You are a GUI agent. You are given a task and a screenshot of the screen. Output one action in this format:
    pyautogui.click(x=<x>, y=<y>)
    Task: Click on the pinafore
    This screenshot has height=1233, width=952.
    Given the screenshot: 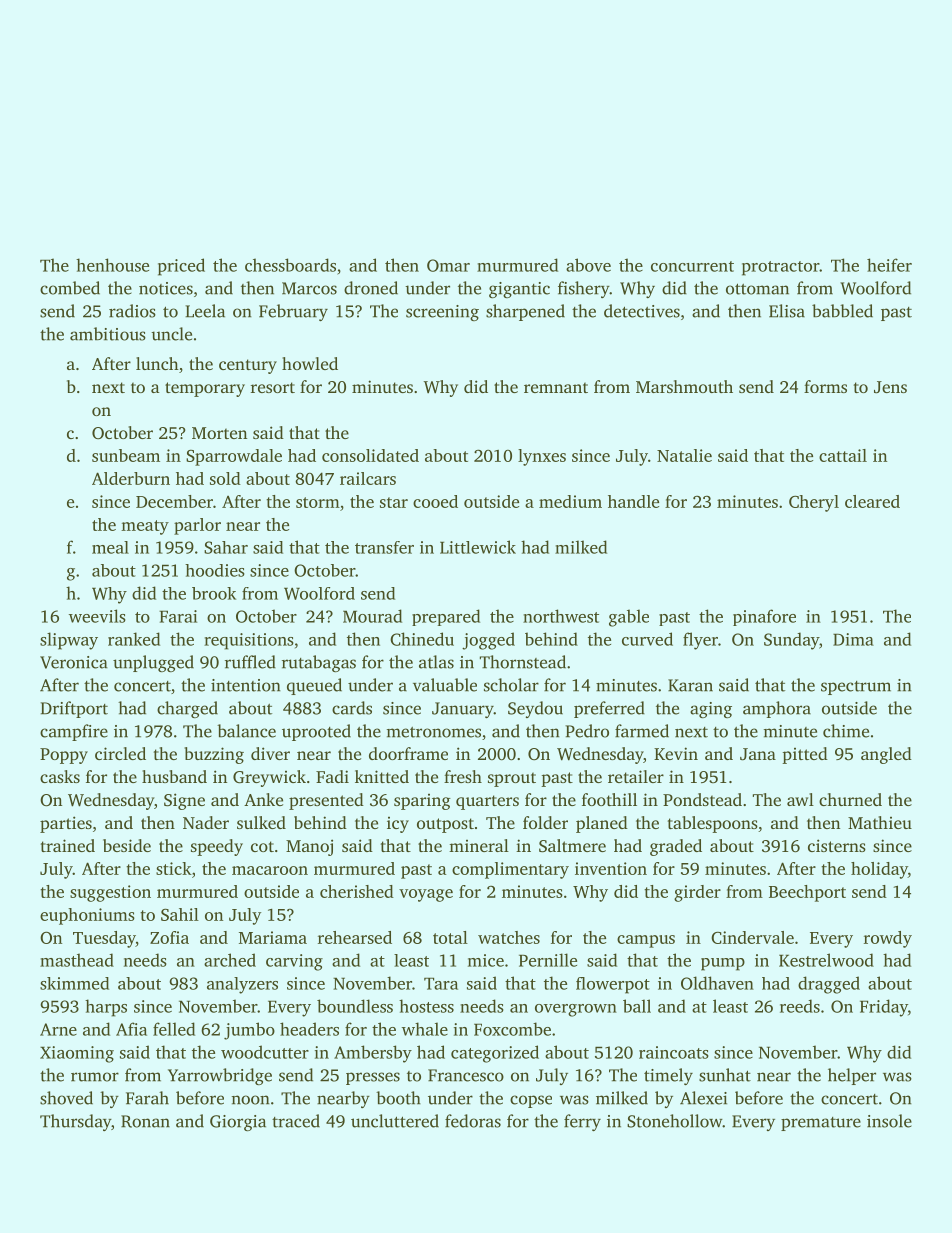 What is the action you would take?
    pyautogui.click(x=764, y=617)
